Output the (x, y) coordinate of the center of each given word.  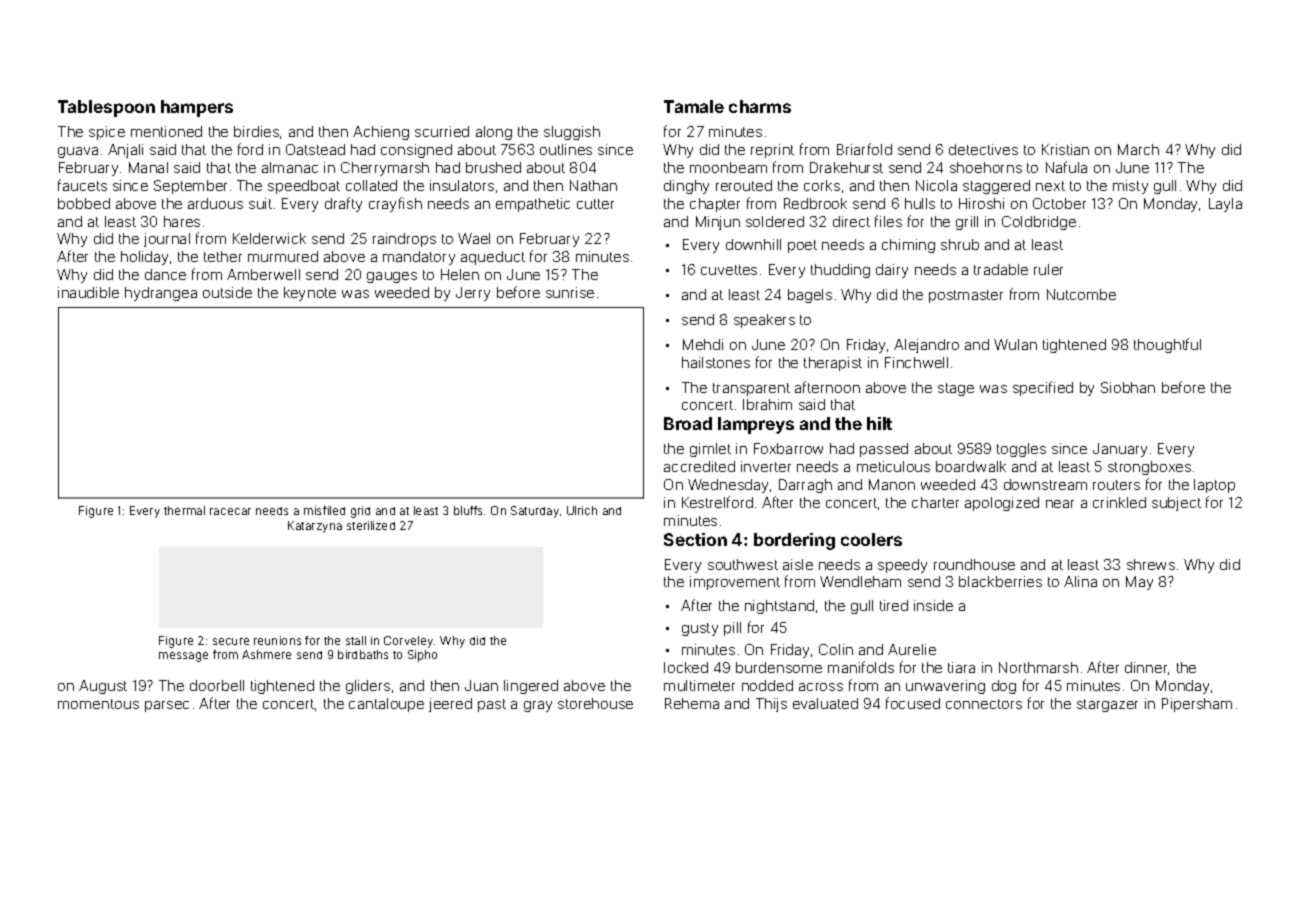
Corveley (408, 642)
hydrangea (161, 294)
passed (884, 450)
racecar (230, 511)
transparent (751, 389)
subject (1176, 504)
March (1138, 149)
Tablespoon (106, 108)
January (1120, 450)
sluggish (572, 133)
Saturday (535, 512)
